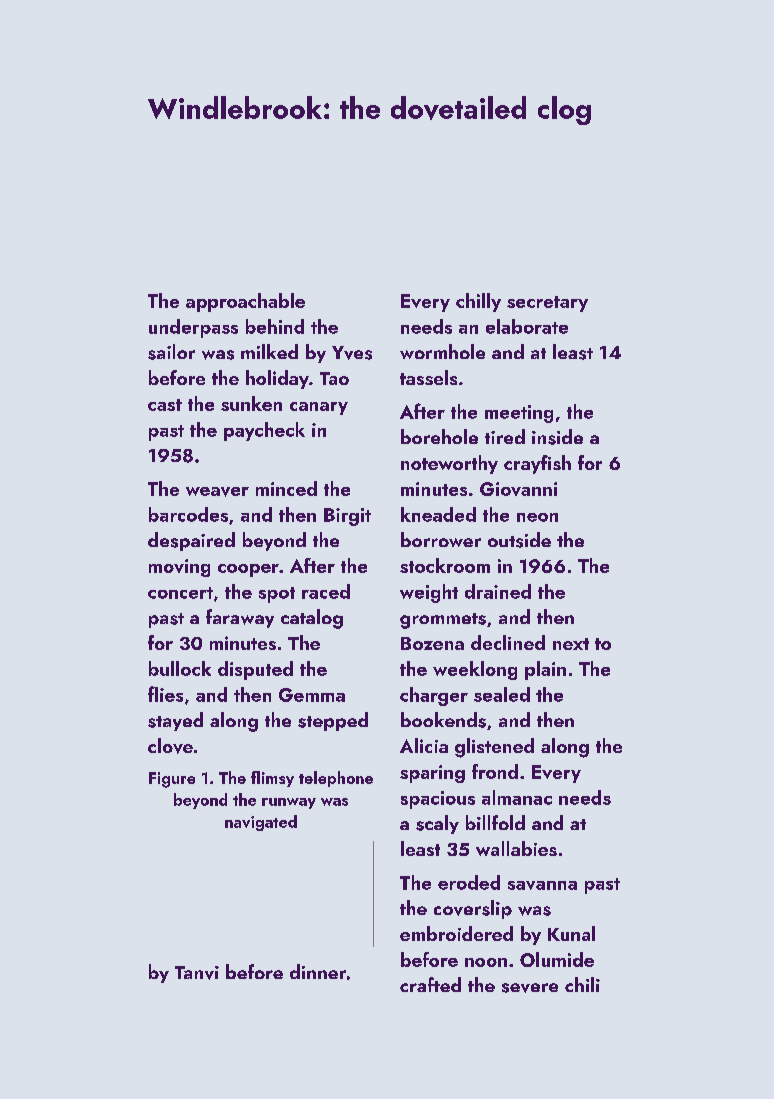 The width and height of the screenshot is (774, 1099). I want to click on drained, so click(498, 591).
